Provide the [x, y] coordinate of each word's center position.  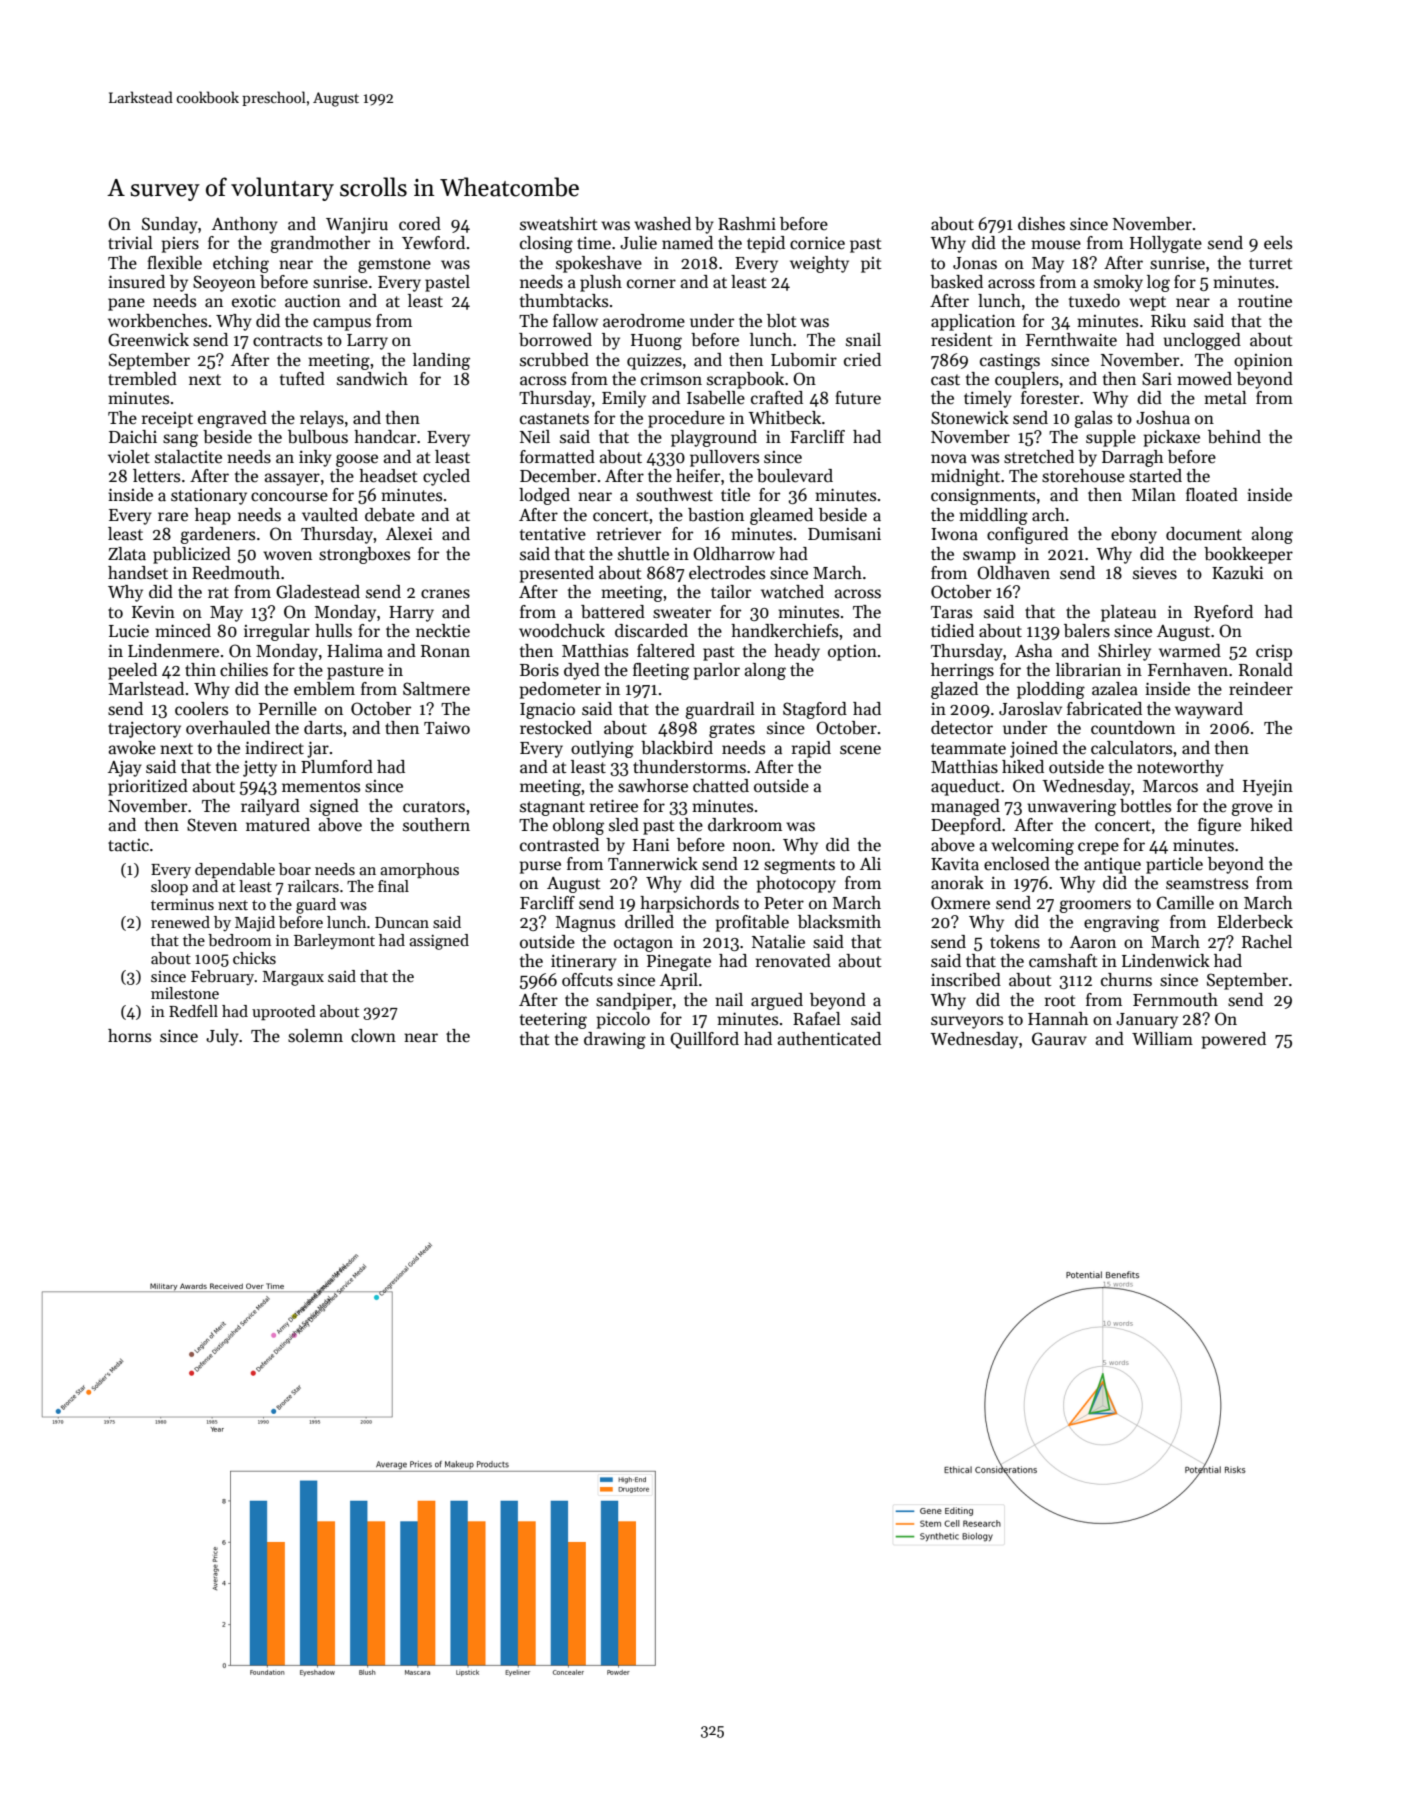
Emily [624, 399]
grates [732, 730]
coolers [201, 709]
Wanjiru [357, 226]
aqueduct [965, 787]
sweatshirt [559, 224]
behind [1234, 437]
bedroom [240, 940]
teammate [968, 749]
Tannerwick [653, 864]
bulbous [318, 437]
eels [1278, 243]
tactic [128, 845]
